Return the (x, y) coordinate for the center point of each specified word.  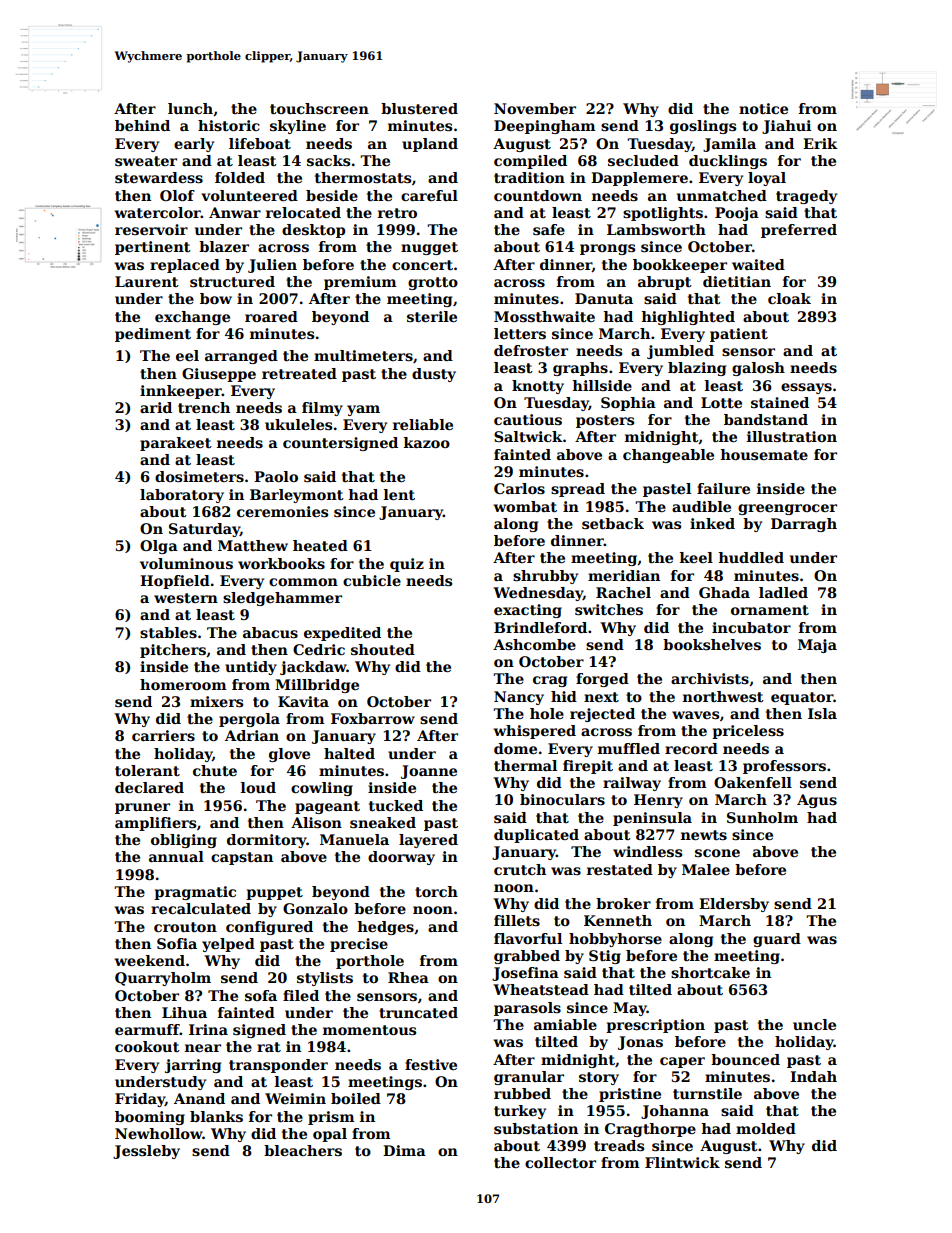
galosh (758, 369)
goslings (703, 127)
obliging (184, 841)
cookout (147, 1046)
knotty (538, 387)
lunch (190, 108)
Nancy (519, 698)
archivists (710, 678)
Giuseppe (219, 375)
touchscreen (319, 108)
